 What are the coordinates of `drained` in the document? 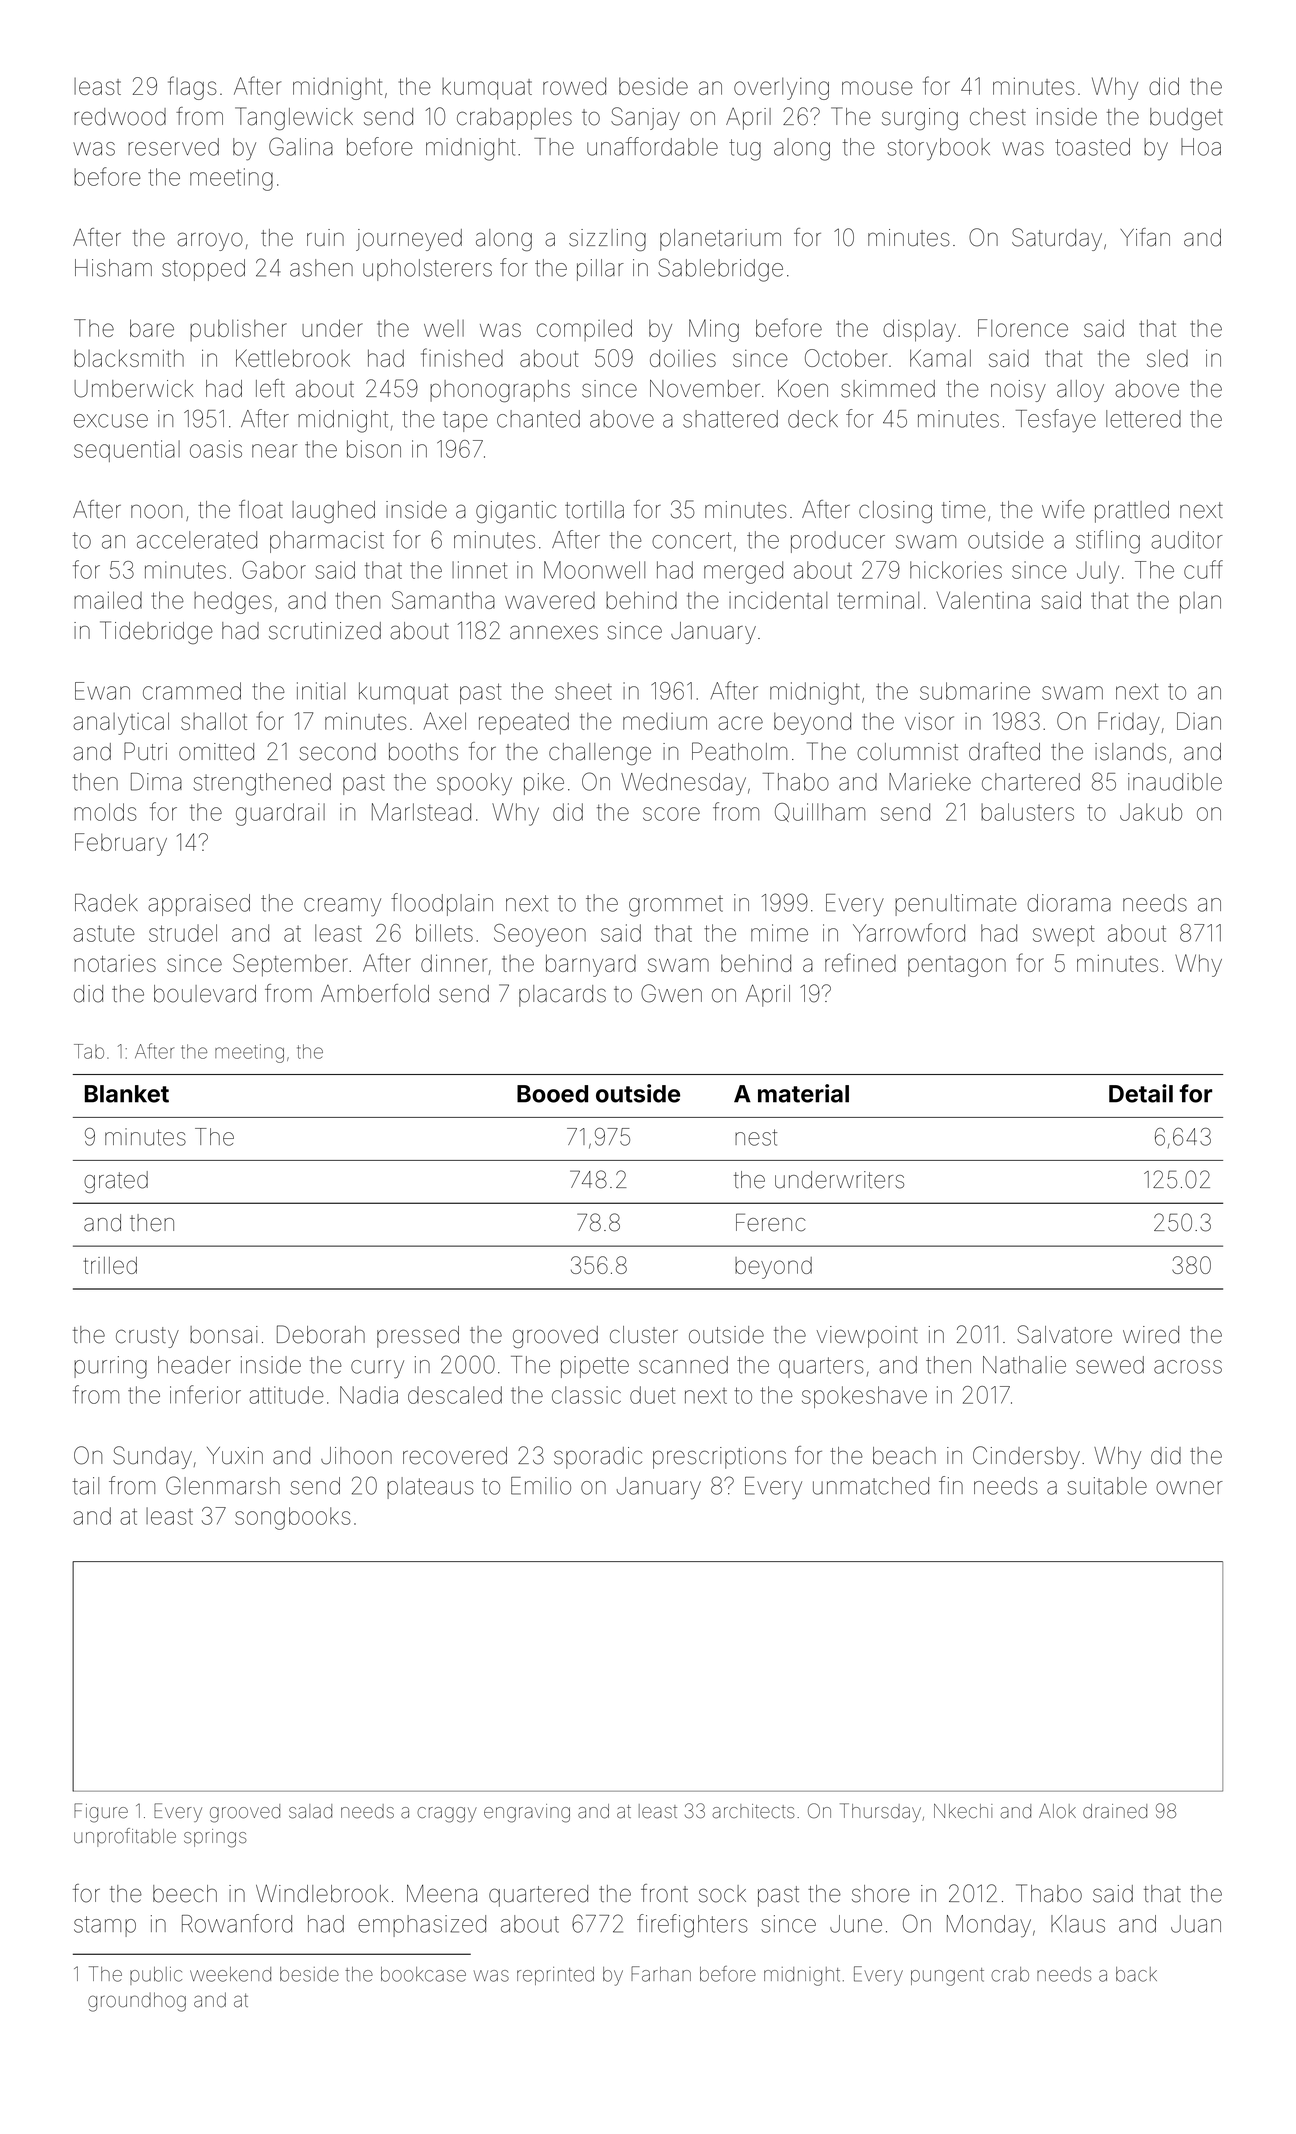 It's located at (1115, 1811).
